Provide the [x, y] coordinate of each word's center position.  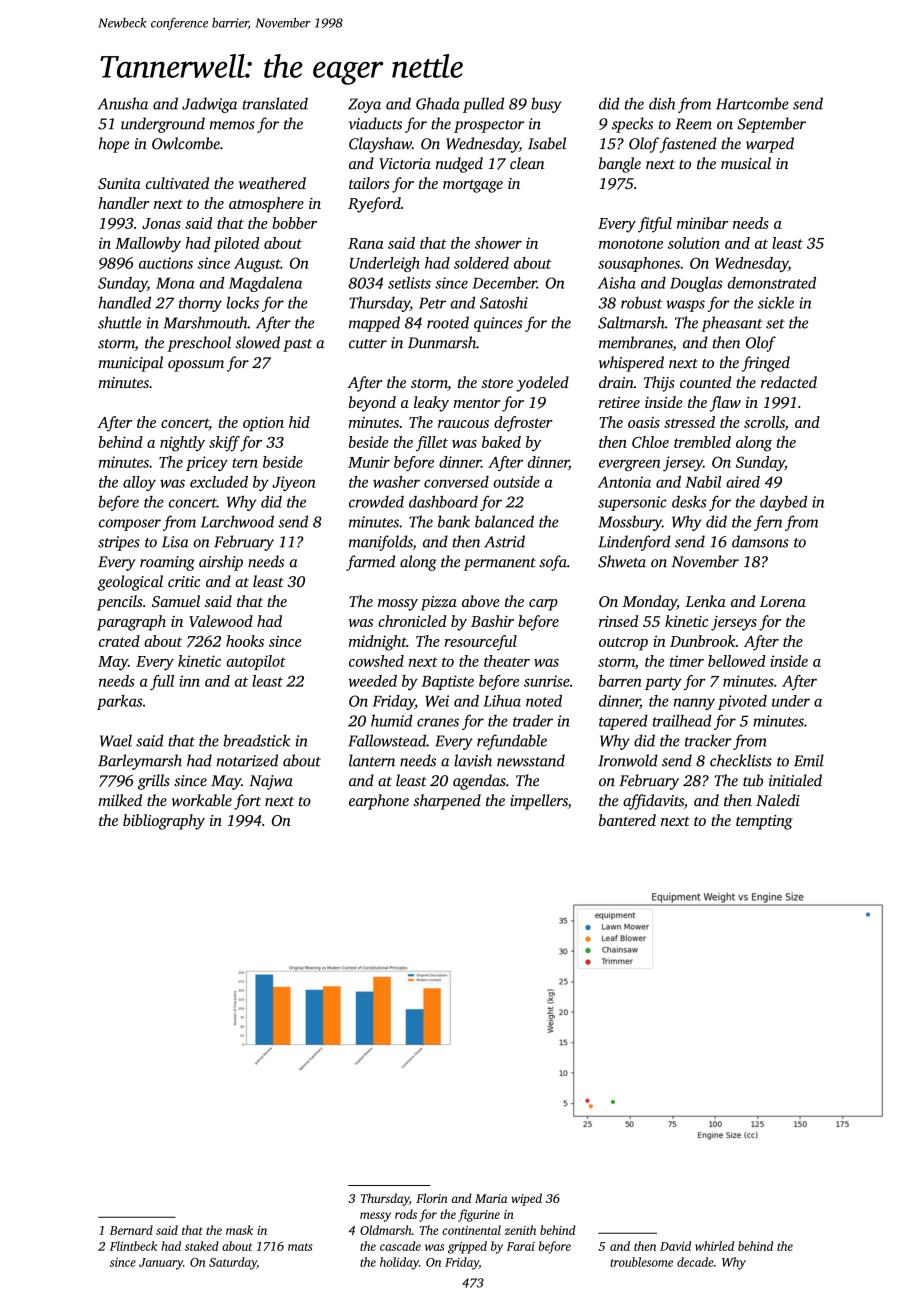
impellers [539, 802]
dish [662, 103]
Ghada [438, 103]
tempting [764, 822]
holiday [399, 1263]
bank [454, 521]
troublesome [641, 1262]
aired [743, 482]
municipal [130, 364]
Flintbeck [133, 1246]
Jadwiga [209, 105]
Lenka [705, 601]
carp [543, 605]
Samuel [176, 601]
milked [120, 800]
